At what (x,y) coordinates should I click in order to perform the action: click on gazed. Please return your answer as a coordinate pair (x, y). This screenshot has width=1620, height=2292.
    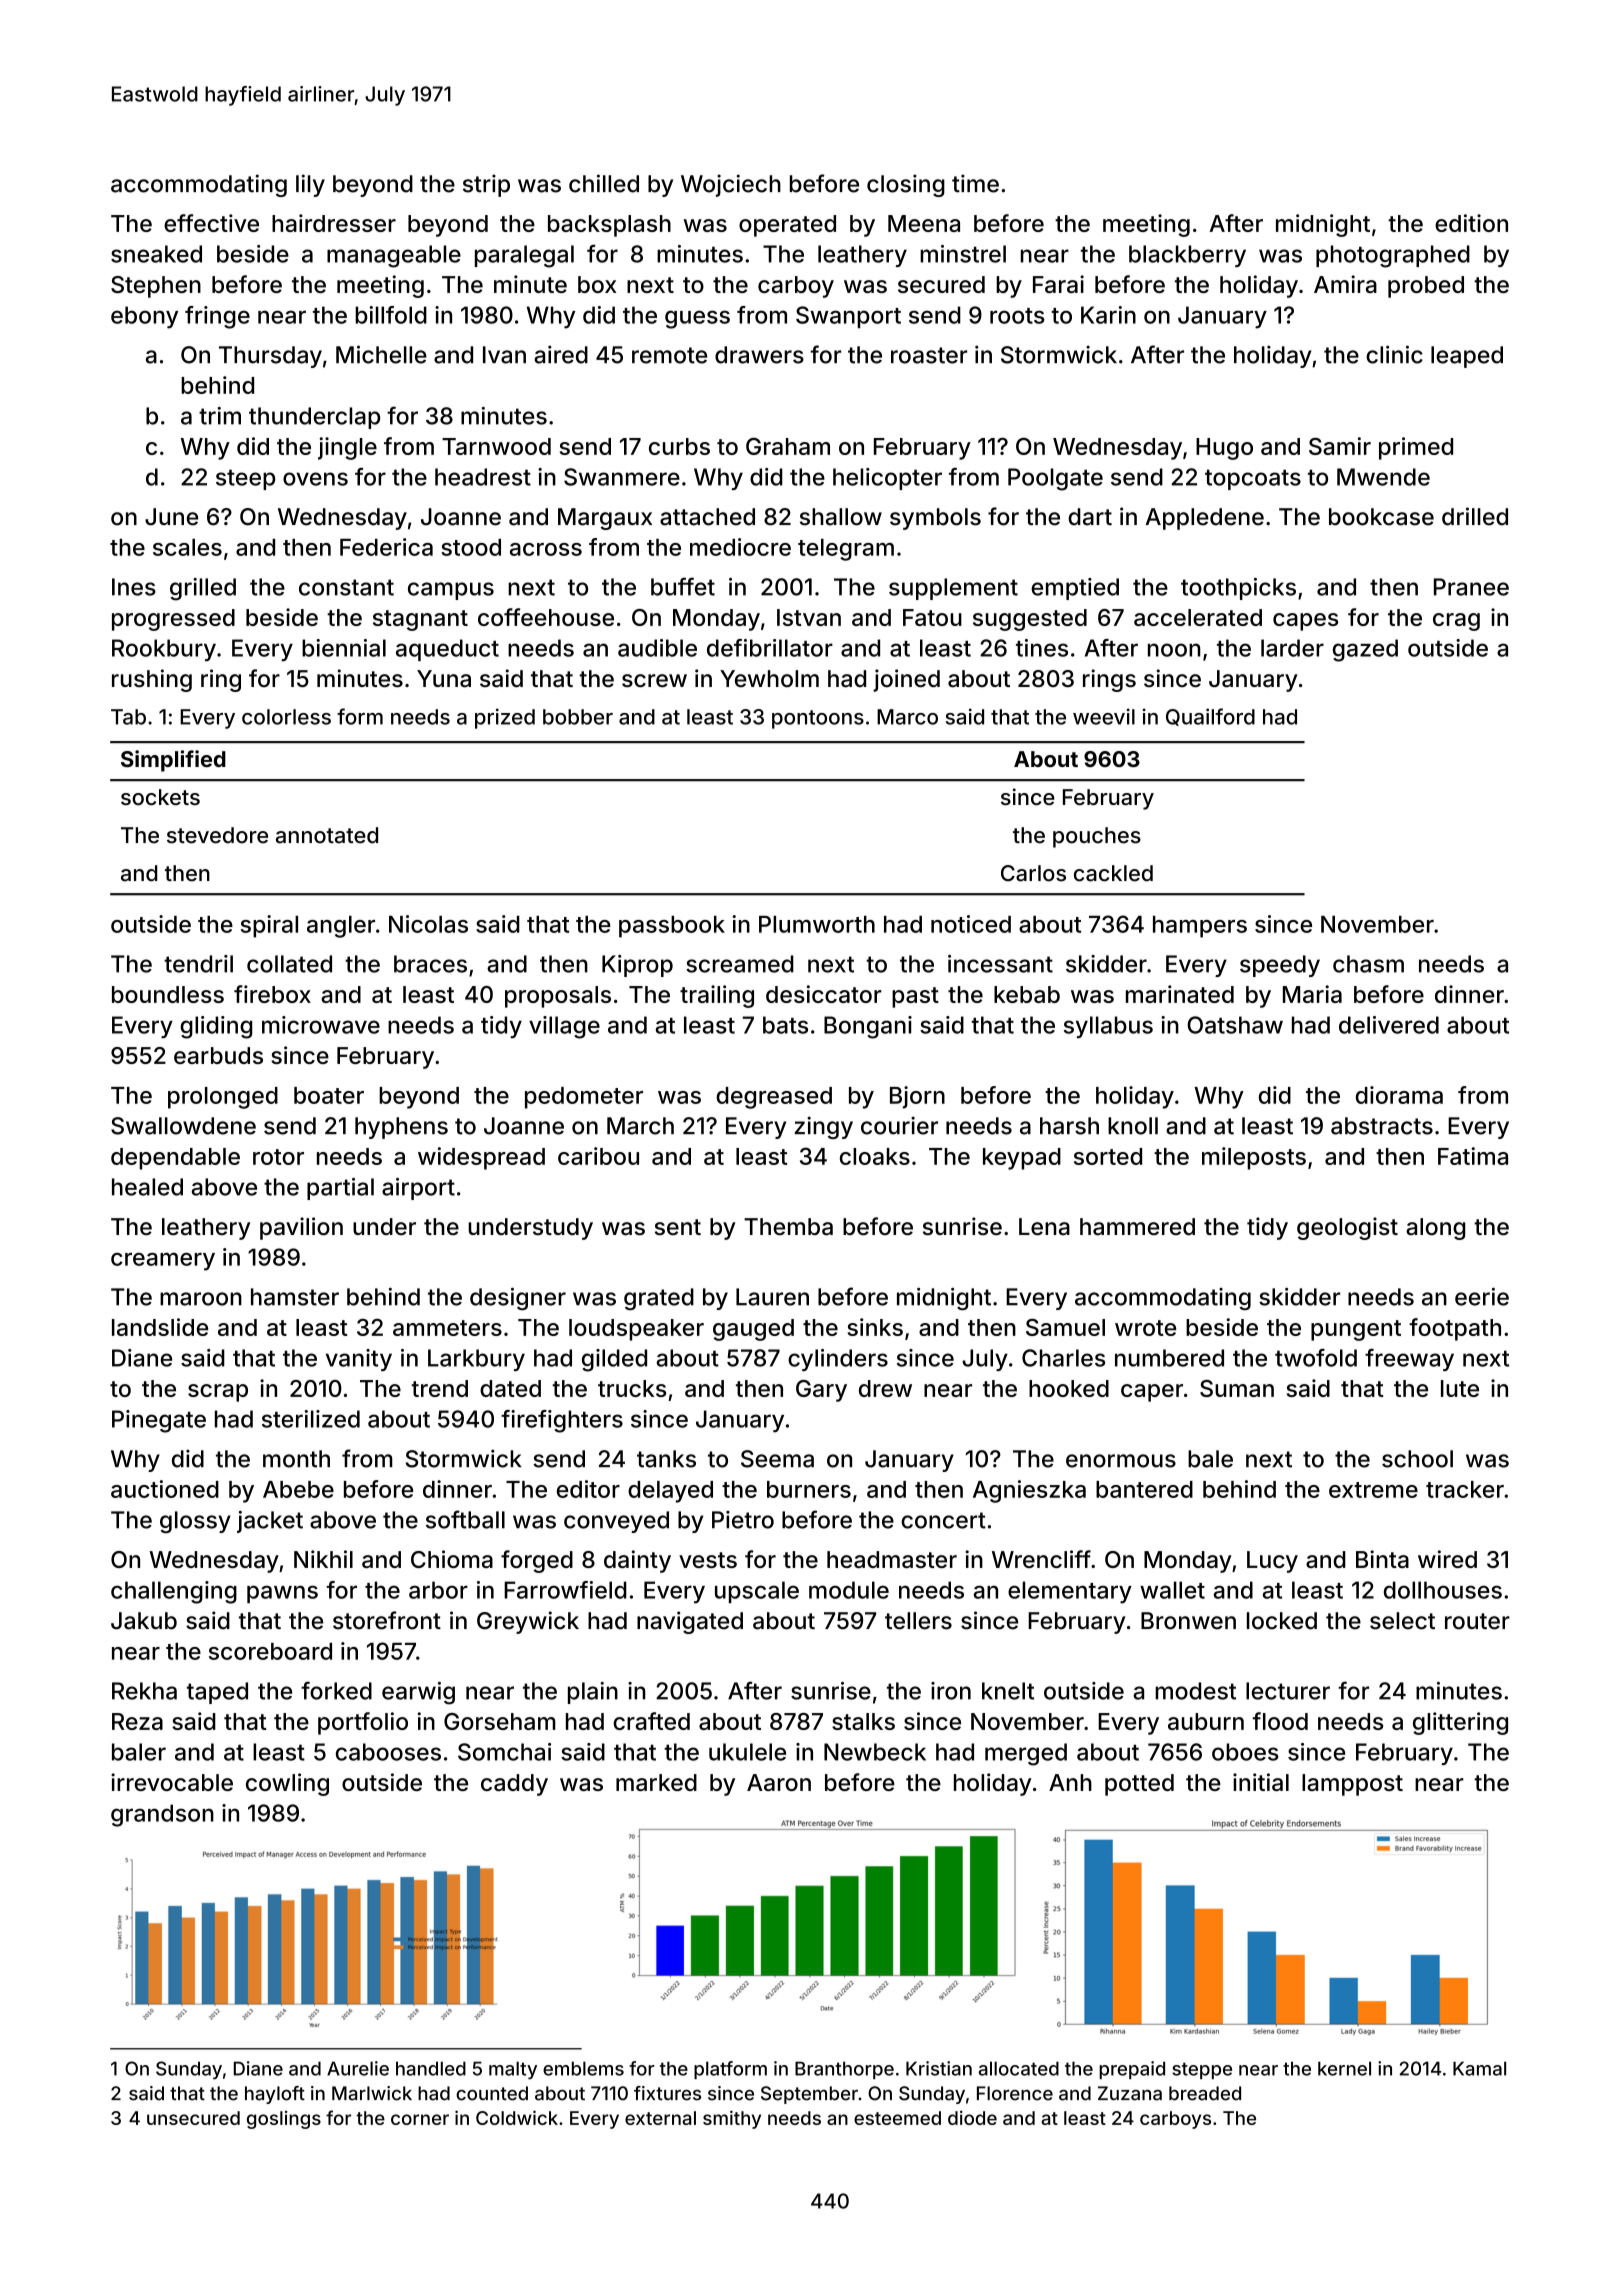
    Looking at the image, I should click on (1365, 650).
